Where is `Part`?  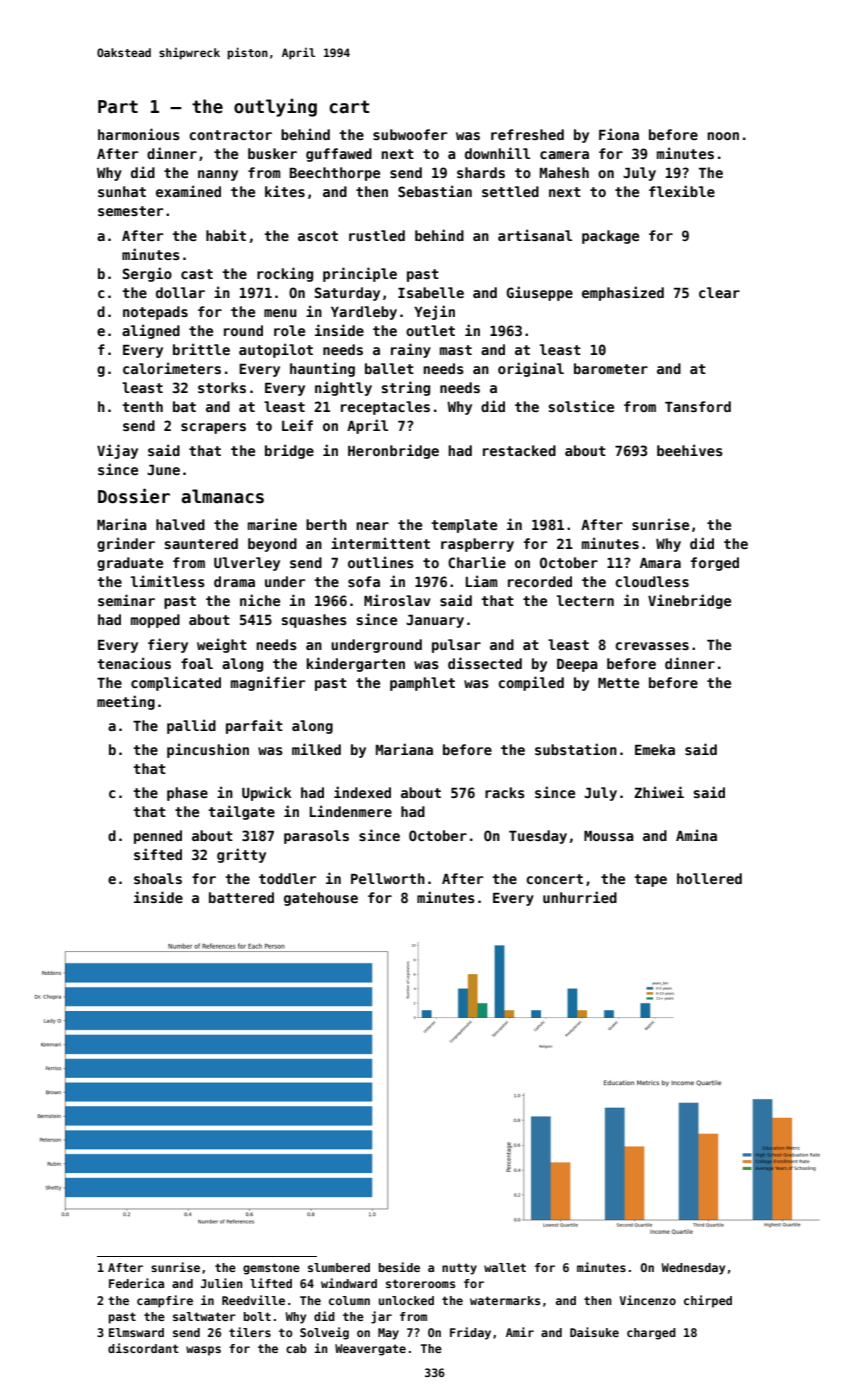 Part is located at coordinates (118, 107).
